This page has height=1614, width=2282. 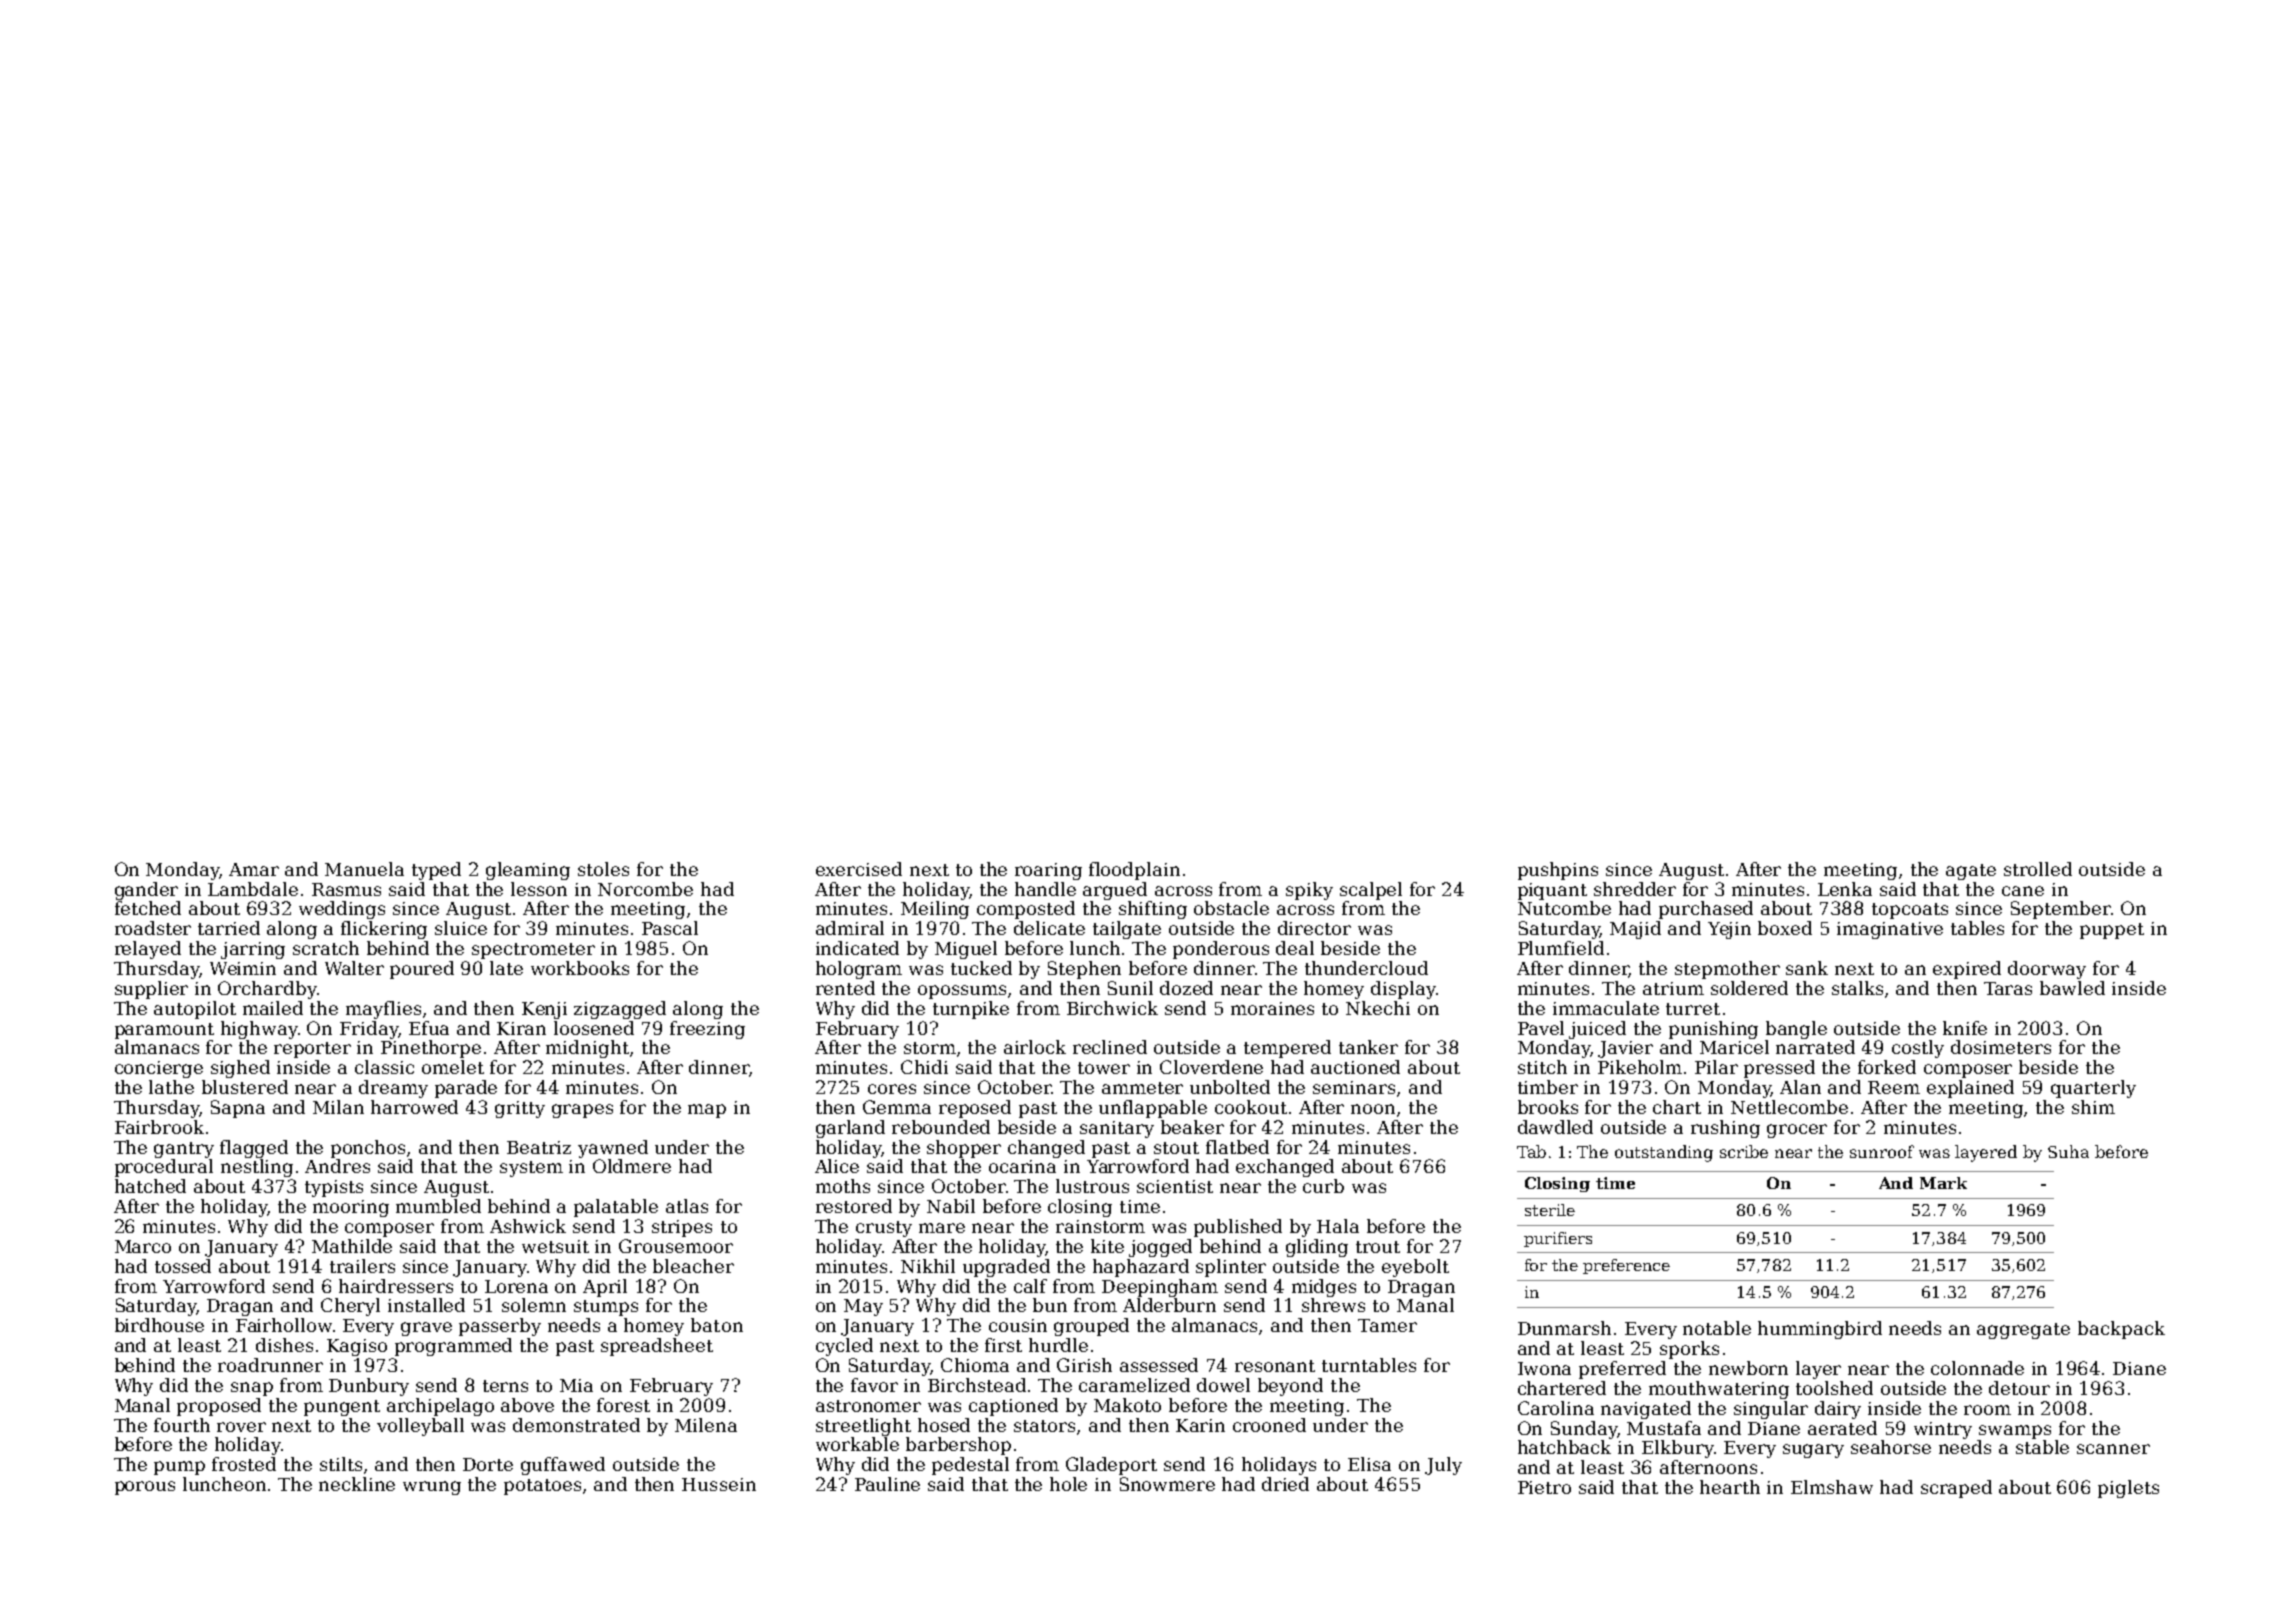 I want to click on juiced, so click(x=1597, y=1030).
